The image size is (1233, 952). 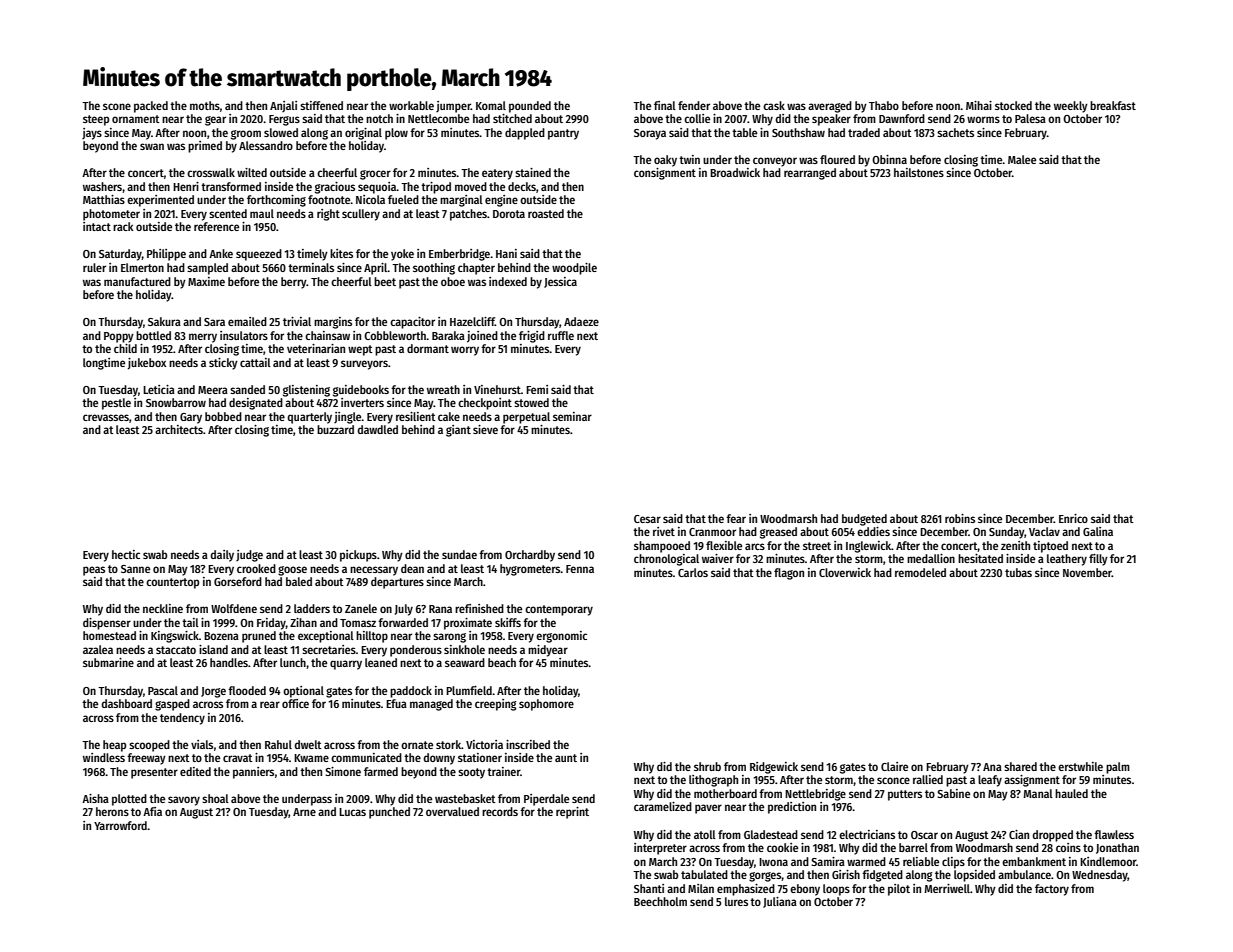 What do you see at coordinates (120, 825) in the screenshot?
I see `Yarrowford` at bounding box center [120, 825].
